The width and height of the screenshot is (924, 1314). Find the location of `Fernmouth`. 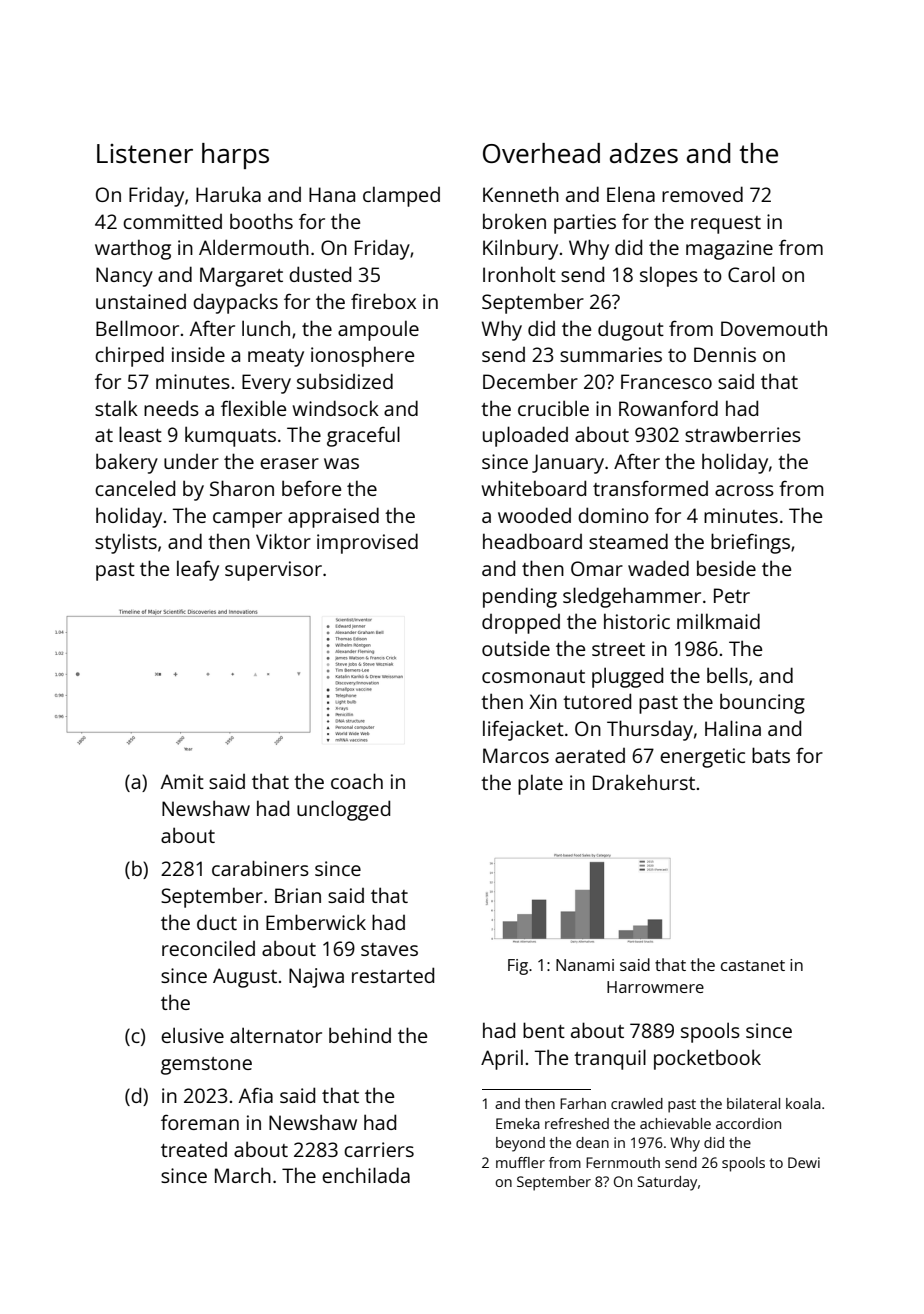

Fernmouth is located at coordinates (623, 1162).
